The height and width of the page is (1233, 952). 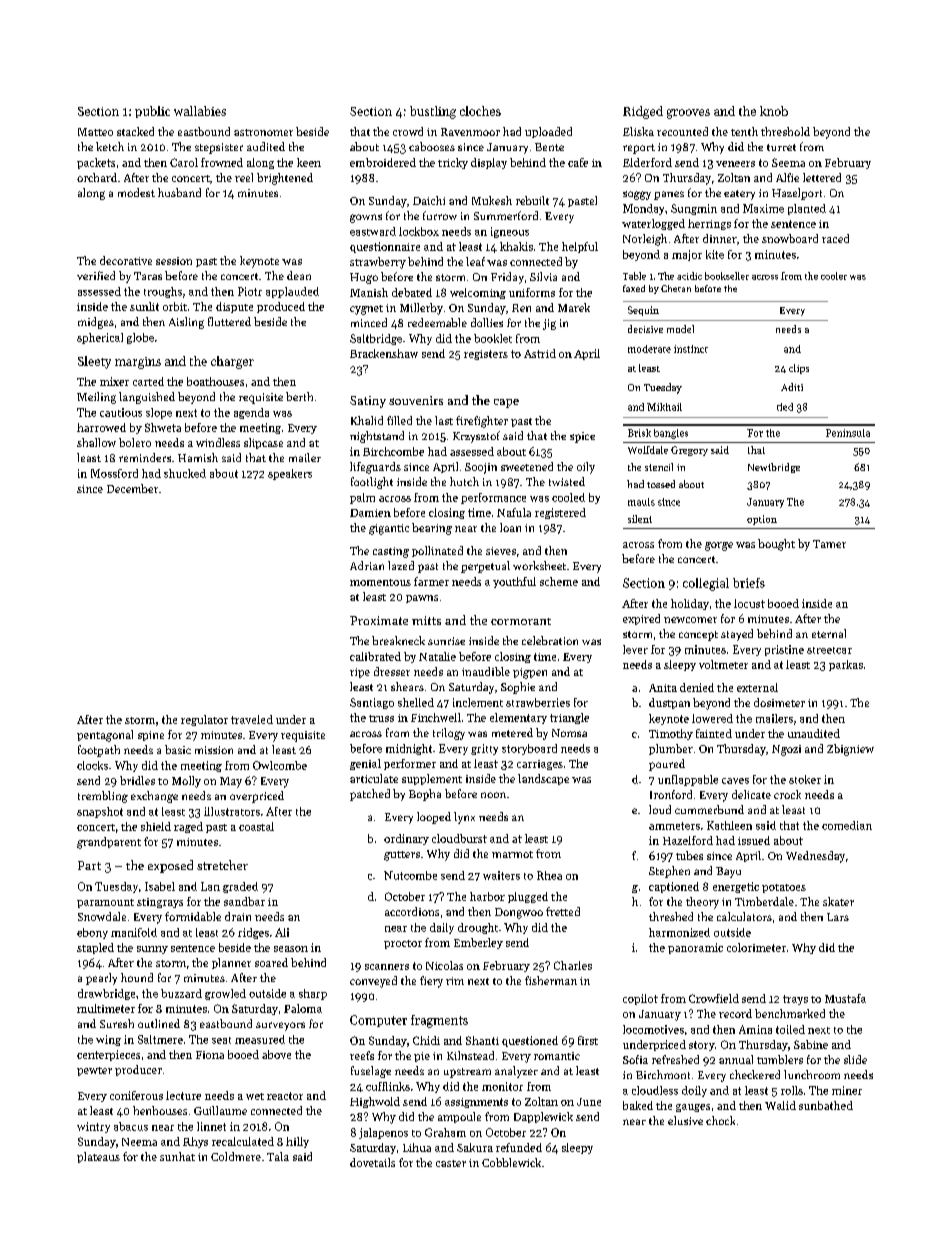 I want to click on public, so click(x=152, y=112).
